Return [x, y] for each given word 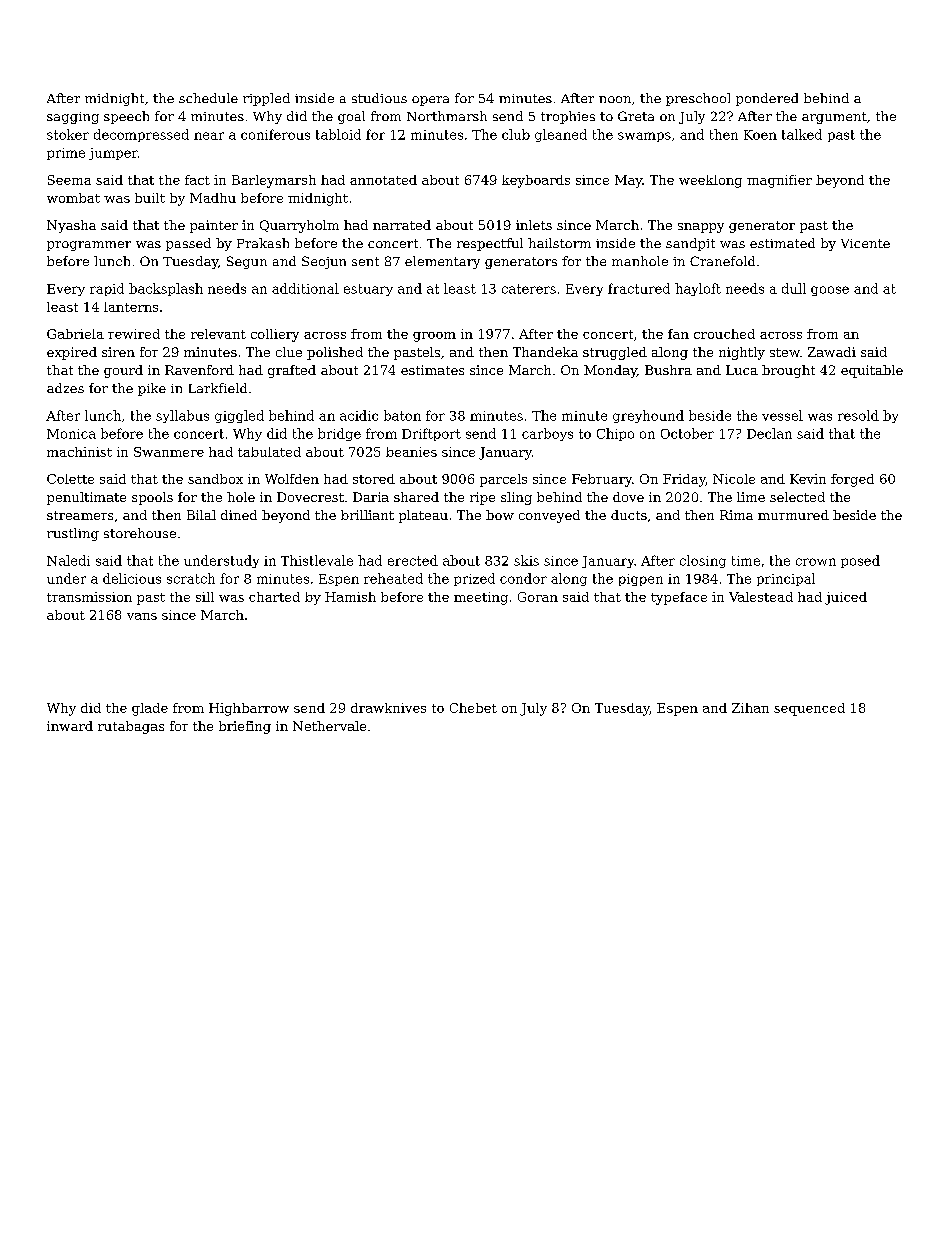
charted [274, 597]
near [209, 136]
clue [289, 352]
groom [434, 337]
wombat [73, 198]
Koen [760, 135]
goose [830, 291]
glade [150, 709]
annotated [383, 180]
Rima [736, 515]
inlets [534, 225]
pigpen [641, 580]
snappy [701, 228]
